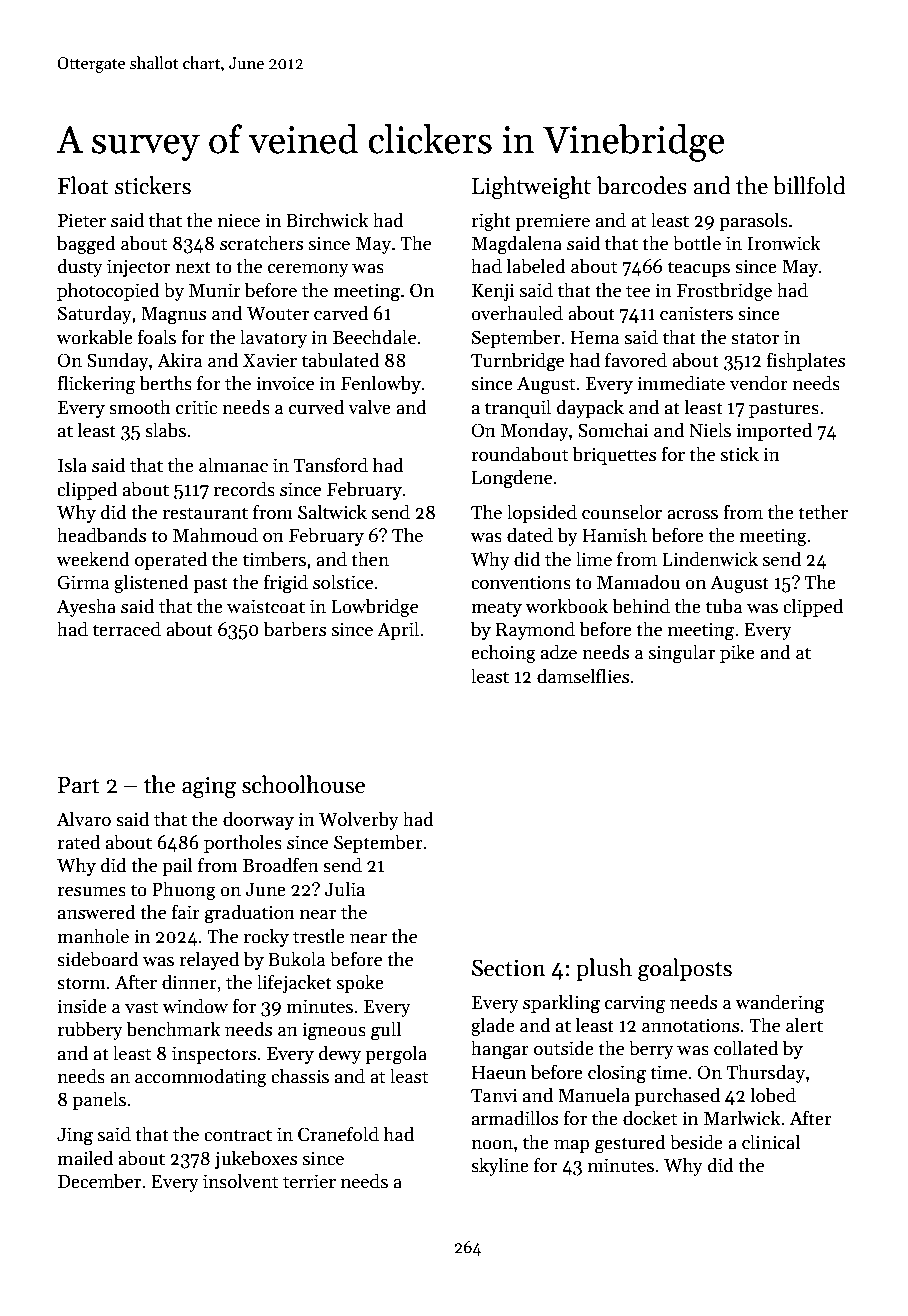 This image has width=908, height=1316. I want to click on December, so click(99, 1181).
